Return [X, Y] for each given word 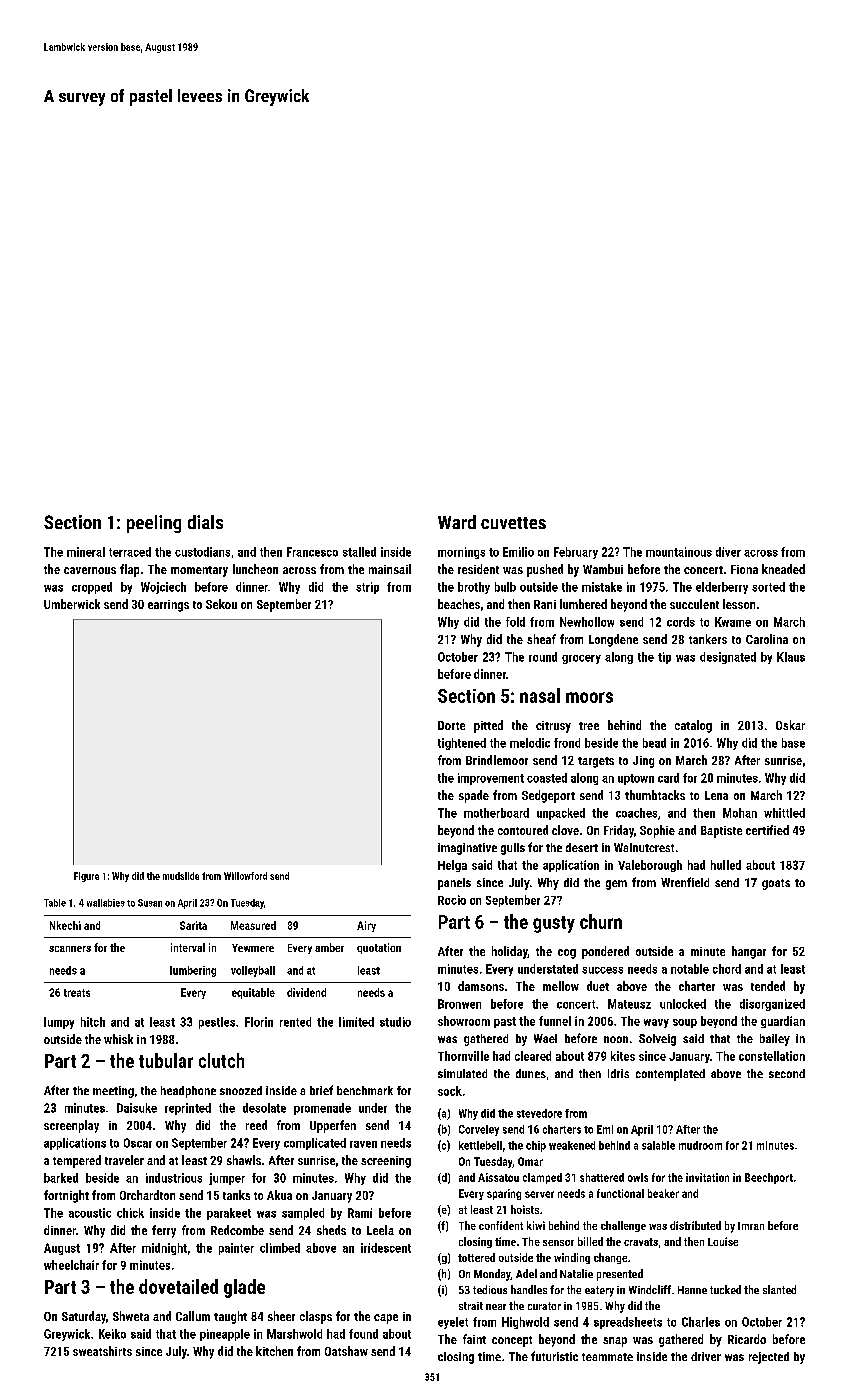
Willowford [245, 876]
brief [321, 1090]
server [539, 1194]
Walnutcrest [644, 847]
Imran [751, 1226]
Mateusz [629, 1004]
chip [536, 1146]
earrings [168, 606]
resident [478, 569]
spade [474, 796]
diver [728, 552]
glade [244, 1288]
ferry [164, 1231]
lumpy [59, 1023]
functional [620, 1193]
